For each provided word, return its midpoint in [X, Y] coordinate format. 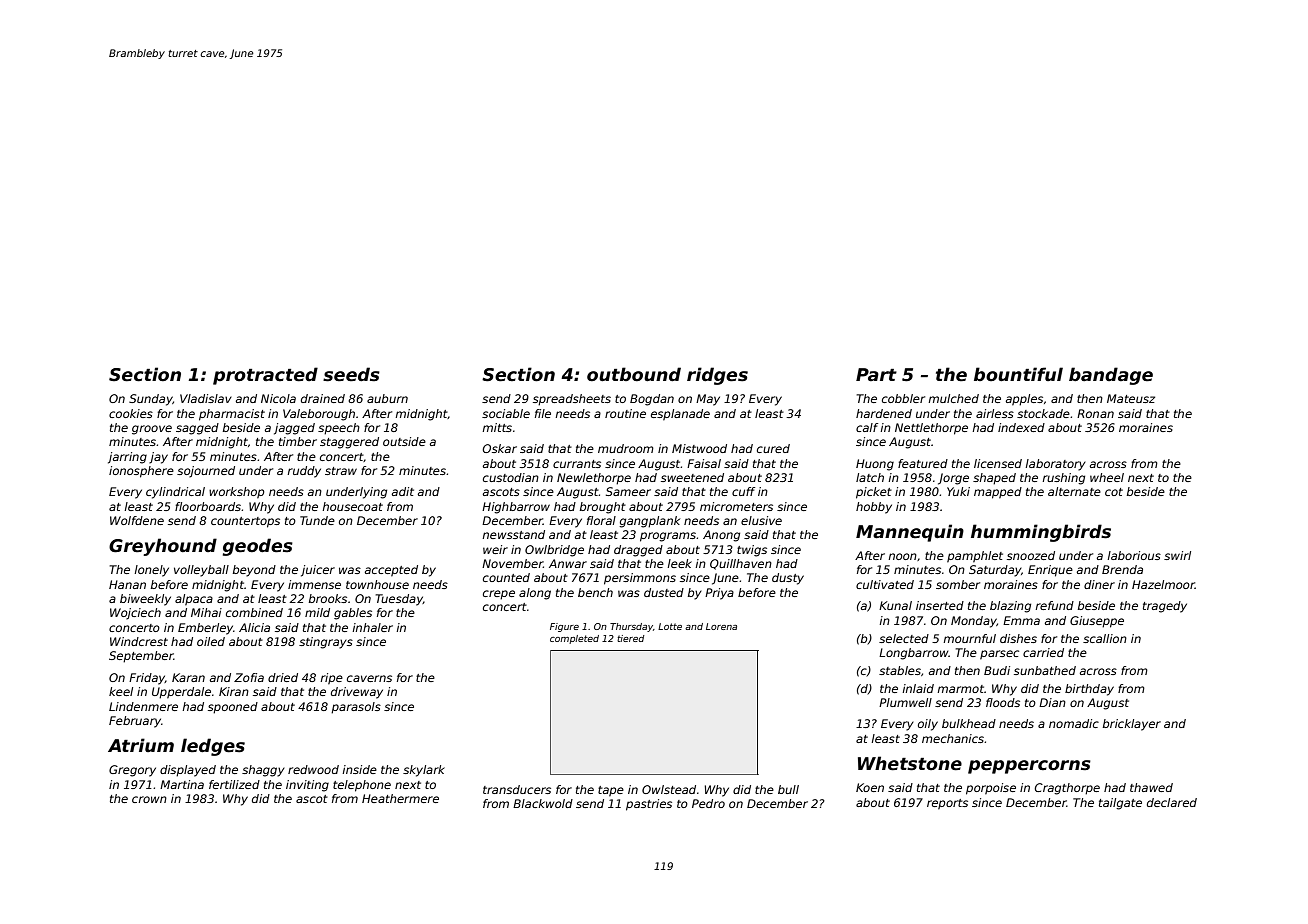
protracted [265, 376]
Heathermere [400, 798]
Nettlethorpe [931, 429]
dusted [664, 592]
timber [298, 441]
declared [1172, 802]
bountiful [1018, 374]
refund [1054, 605]
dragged [638, 551]
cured [773, 448]
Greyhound [163, 547]
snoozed [1031, 555]
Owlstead [669, 789]
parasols [356, 708]
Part [876, 375]
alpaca [194, 600]
